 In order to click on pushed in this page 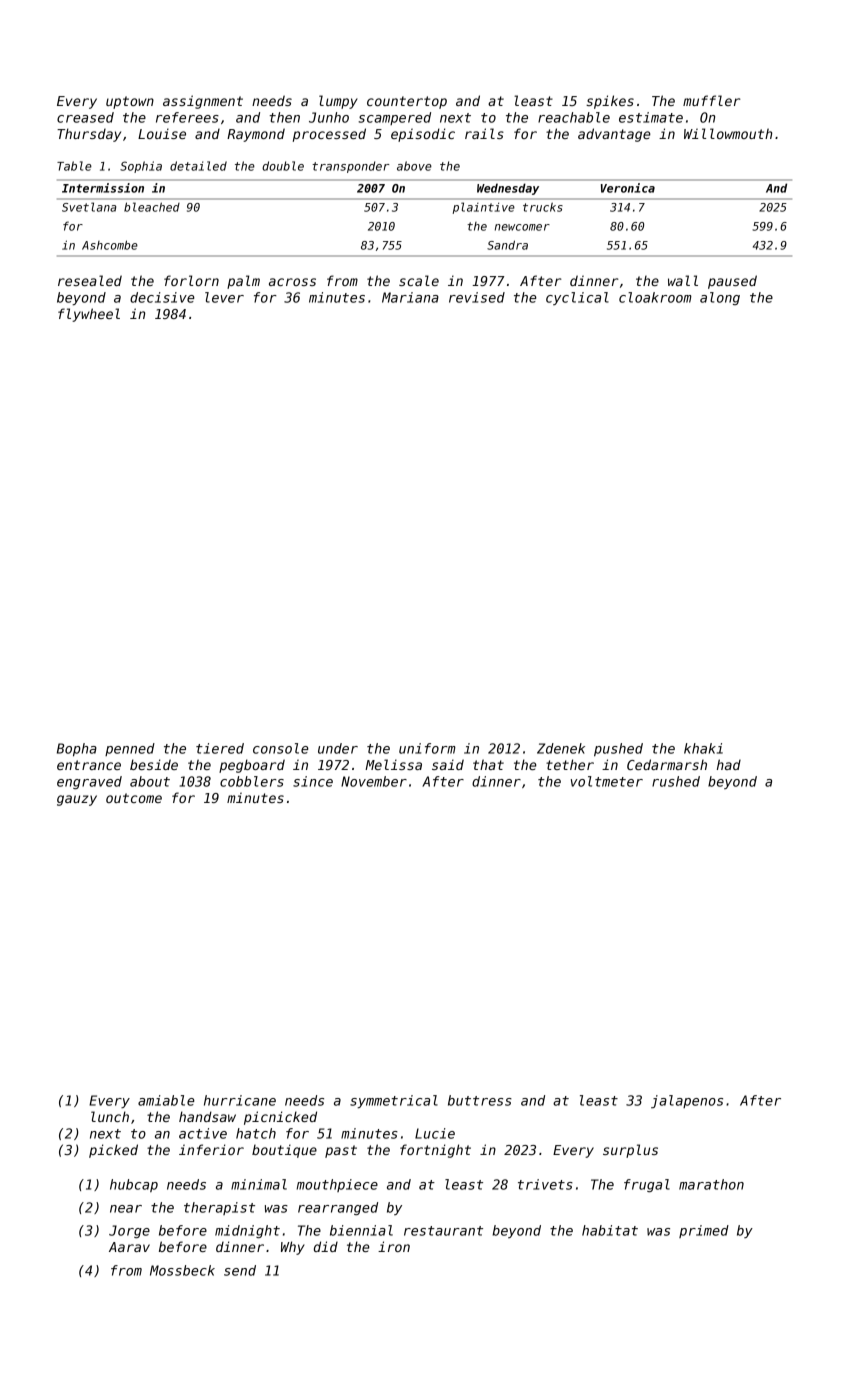, I will do `click(618, 749)`.
